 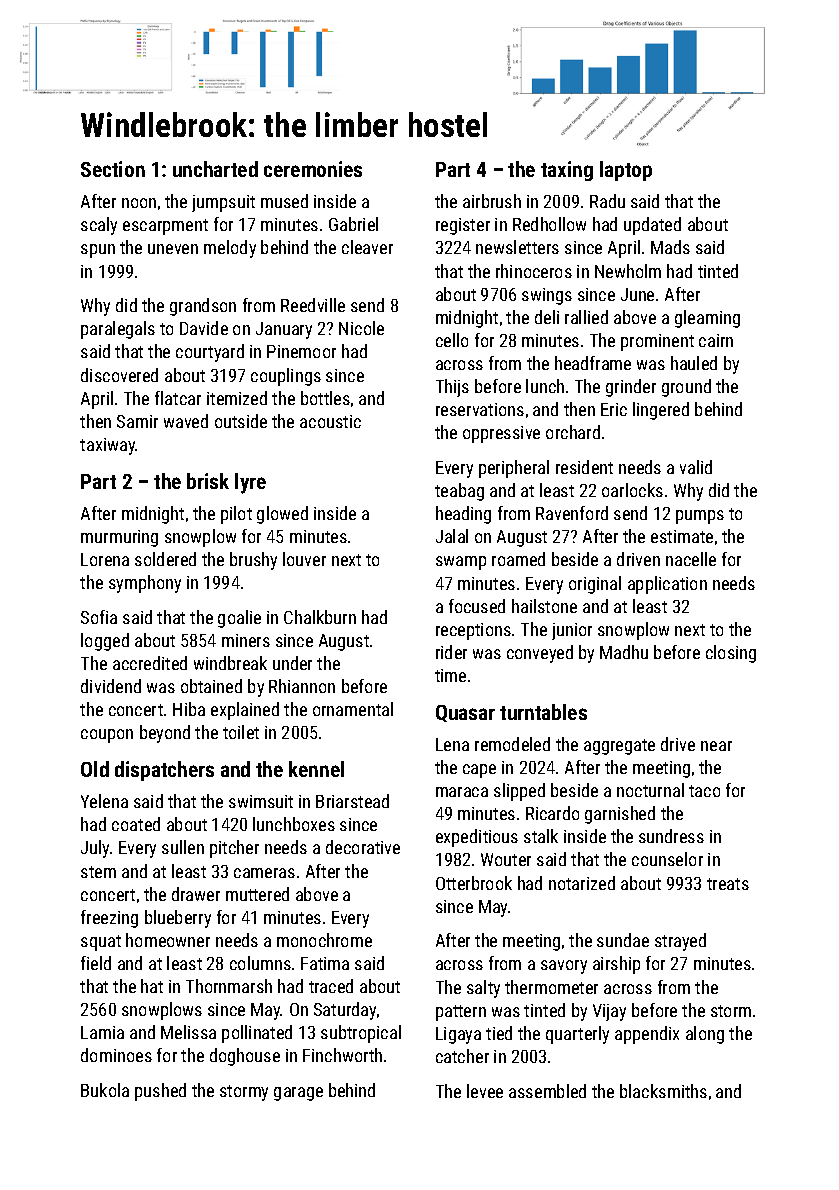 What do you see at coordinates (353, 224) in the document?
I see `Gabriel` at bounding box center [353, 224].
